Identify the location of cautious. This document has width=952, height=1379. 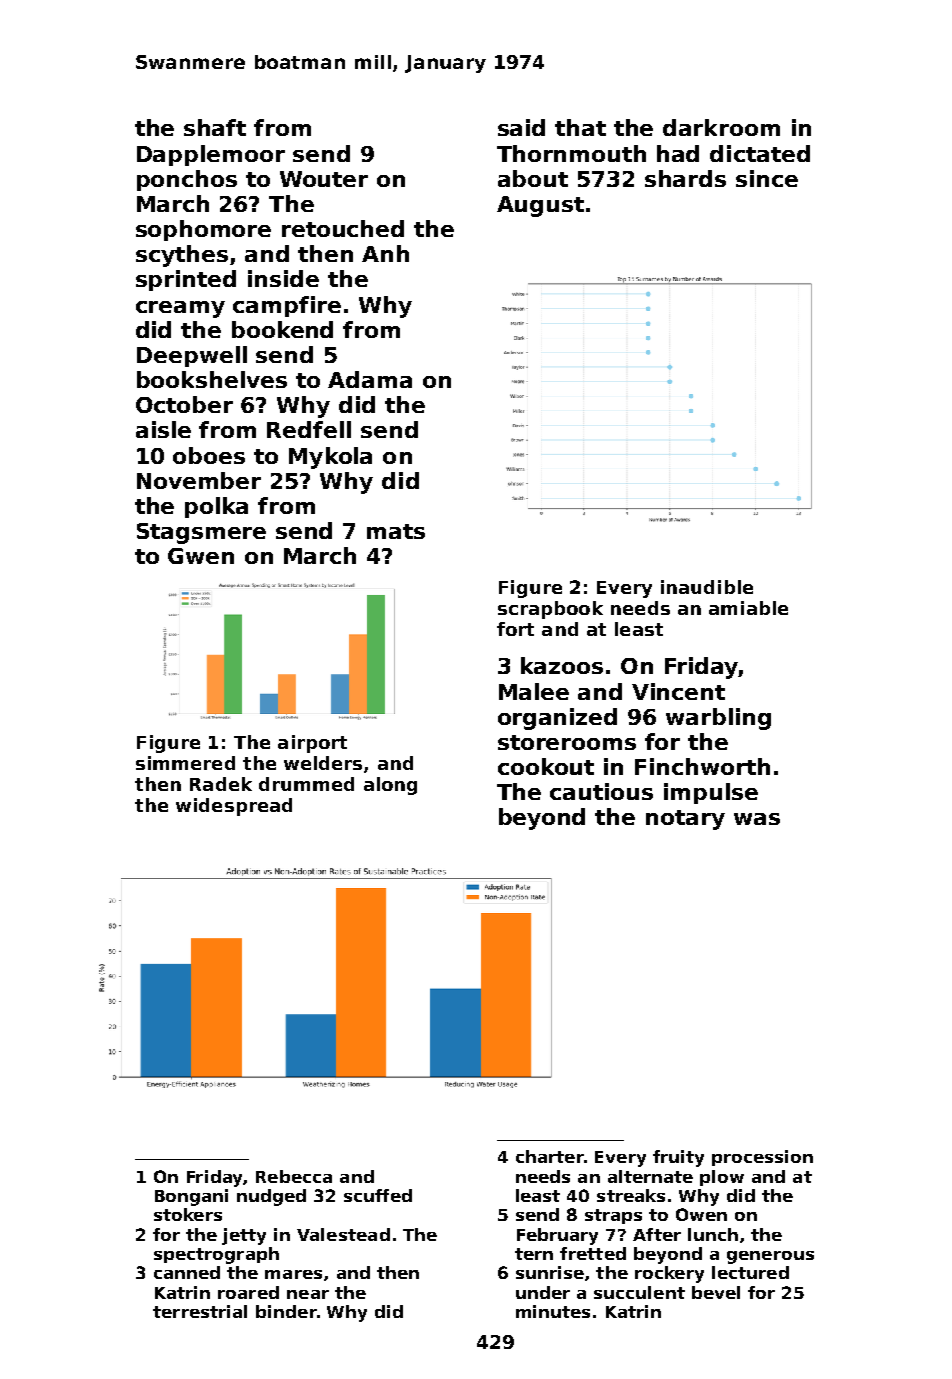
(601, 791).
